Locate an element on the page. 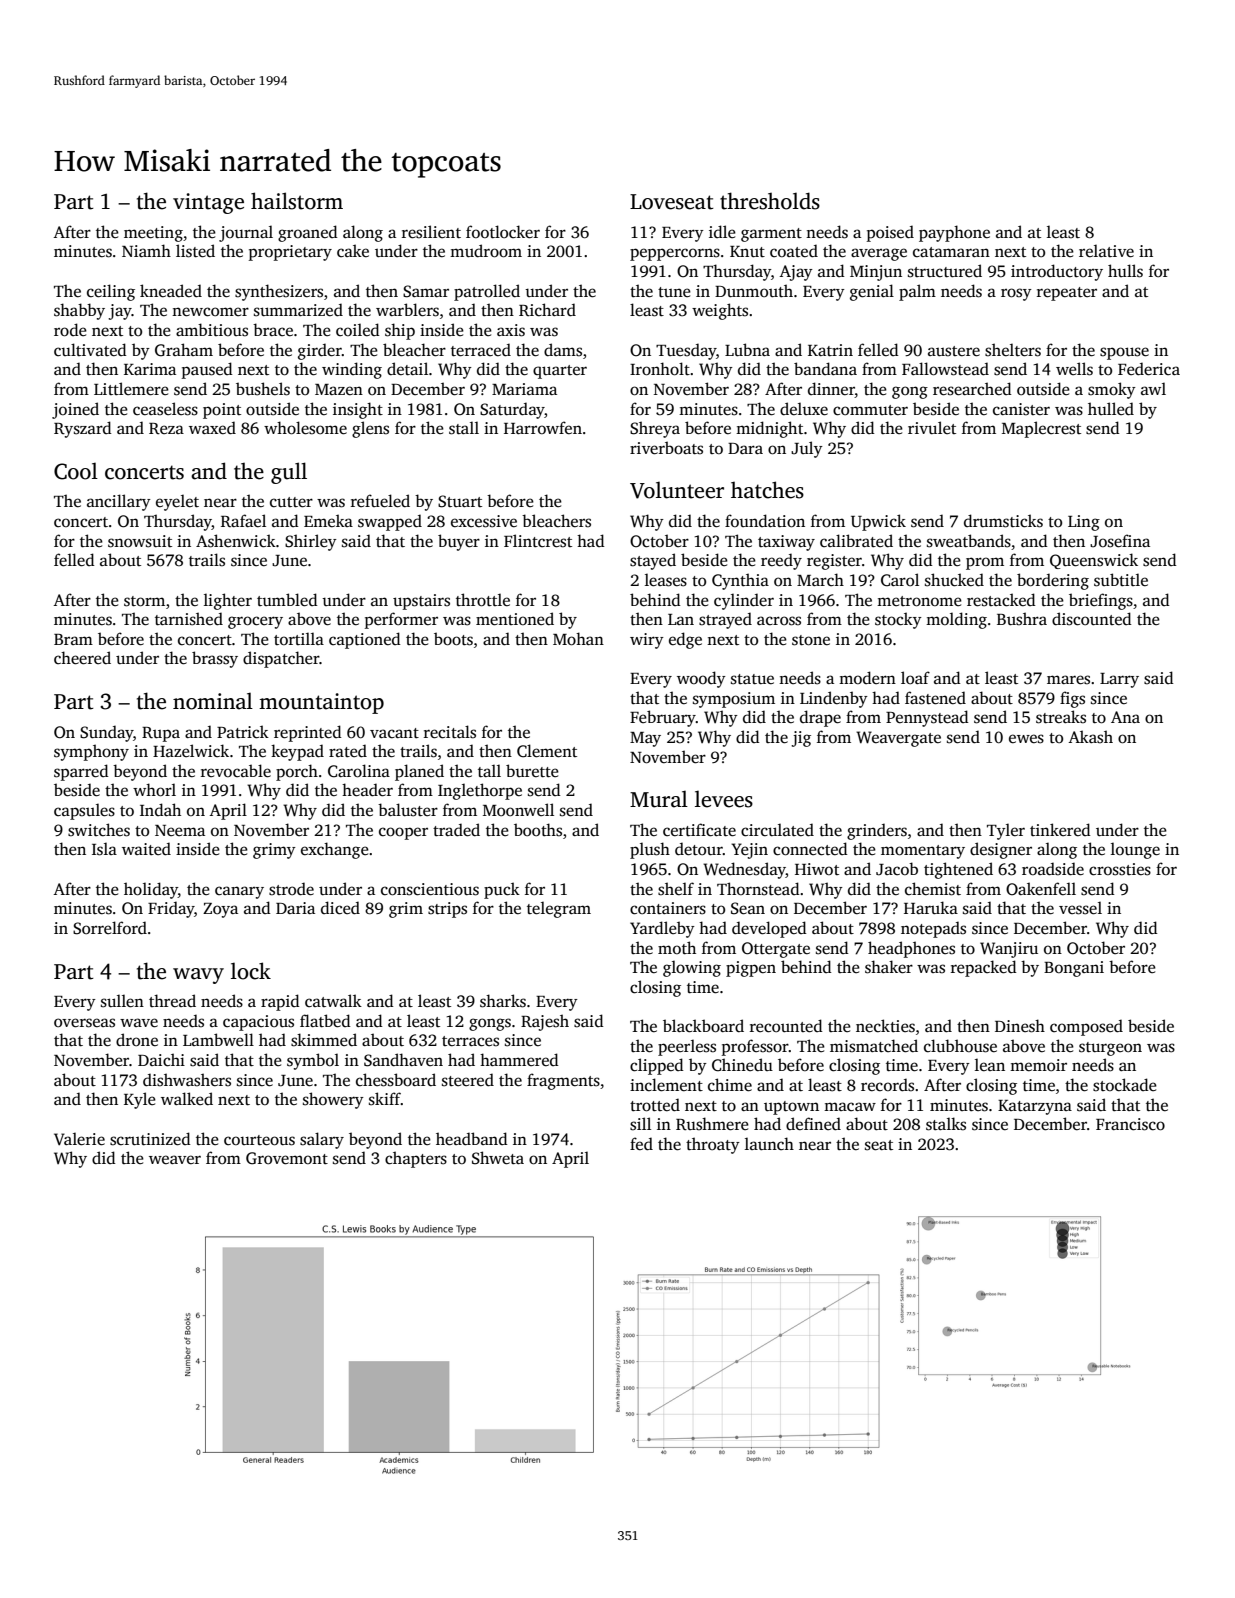 The width and height of the page is (1235, 1598). cake is located at coordinates (353, 251).
